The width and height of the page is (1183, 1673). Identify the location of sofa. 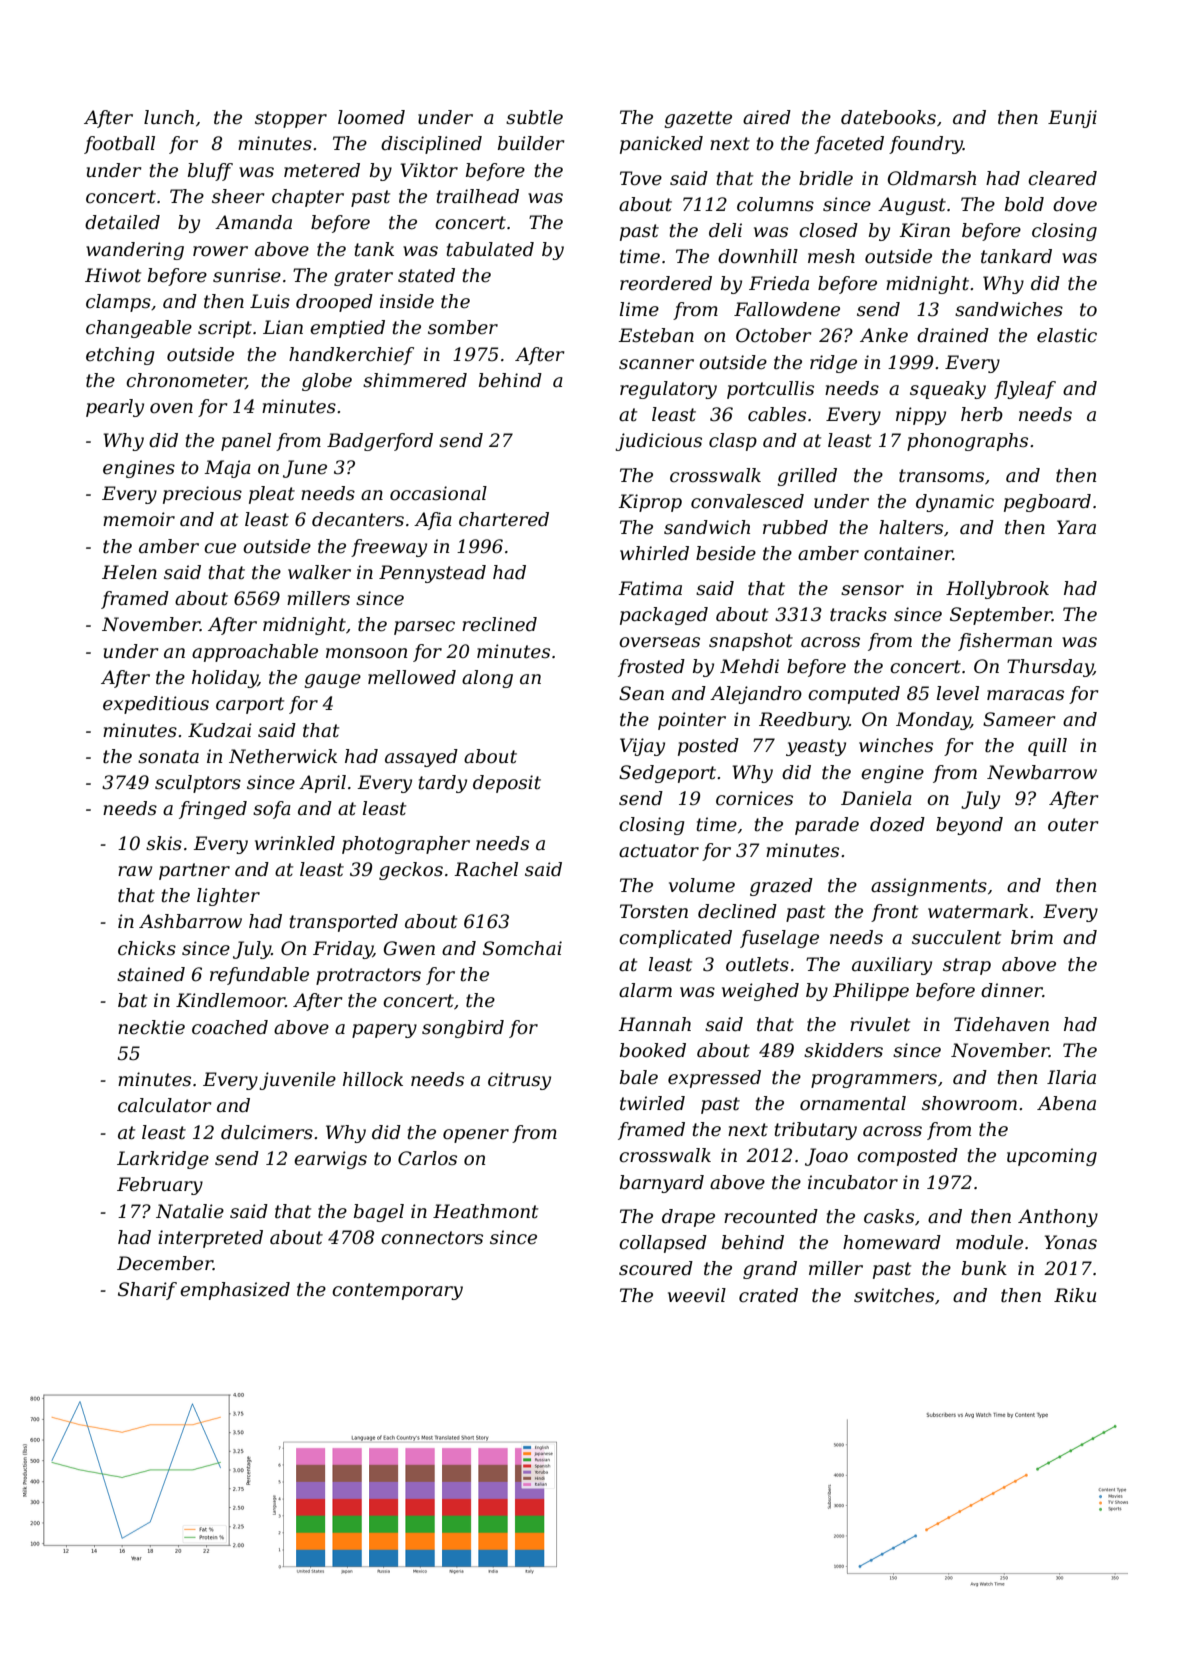
(272, 810).
